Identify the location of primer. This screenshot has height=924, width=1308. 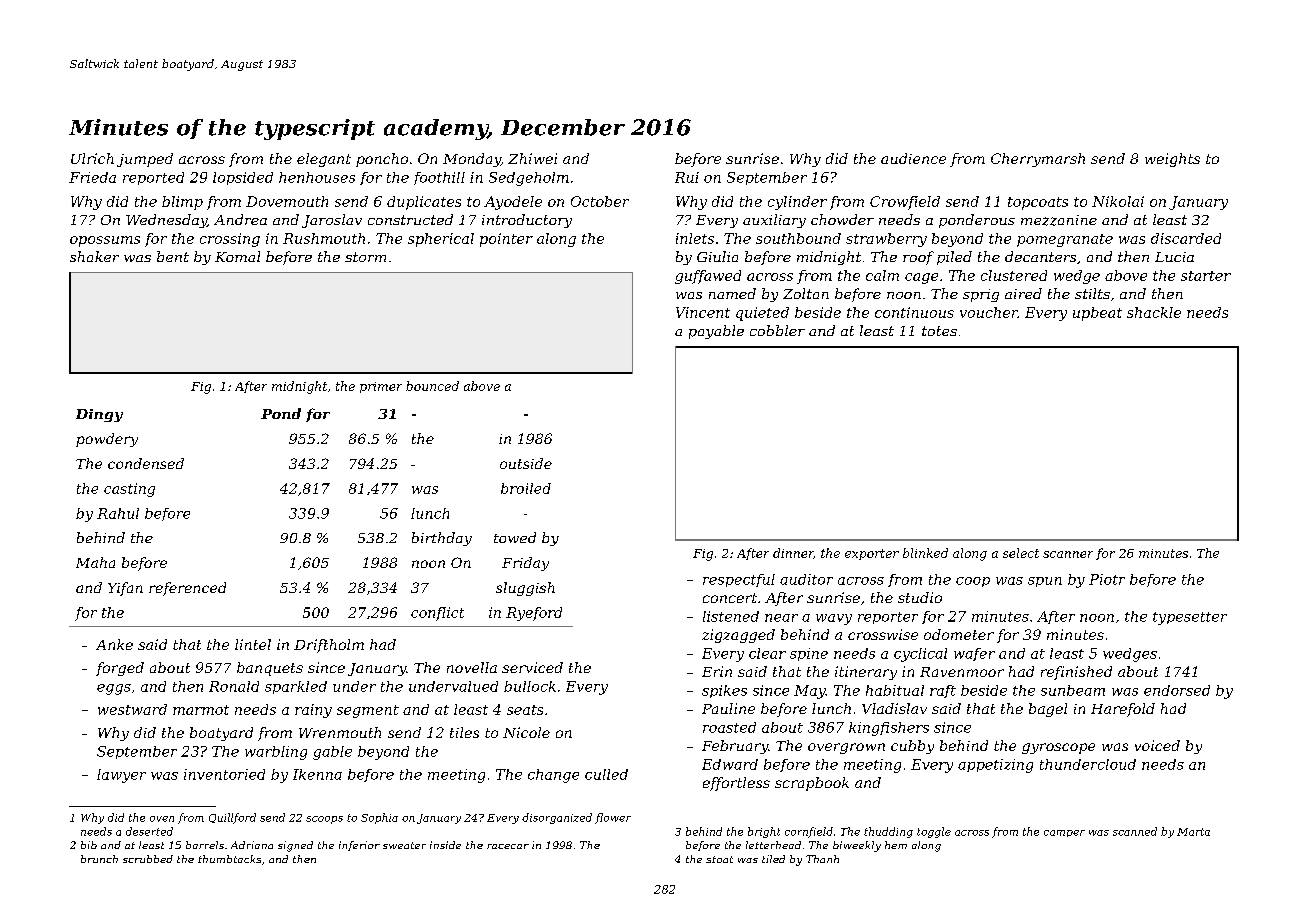
(381, 387).
